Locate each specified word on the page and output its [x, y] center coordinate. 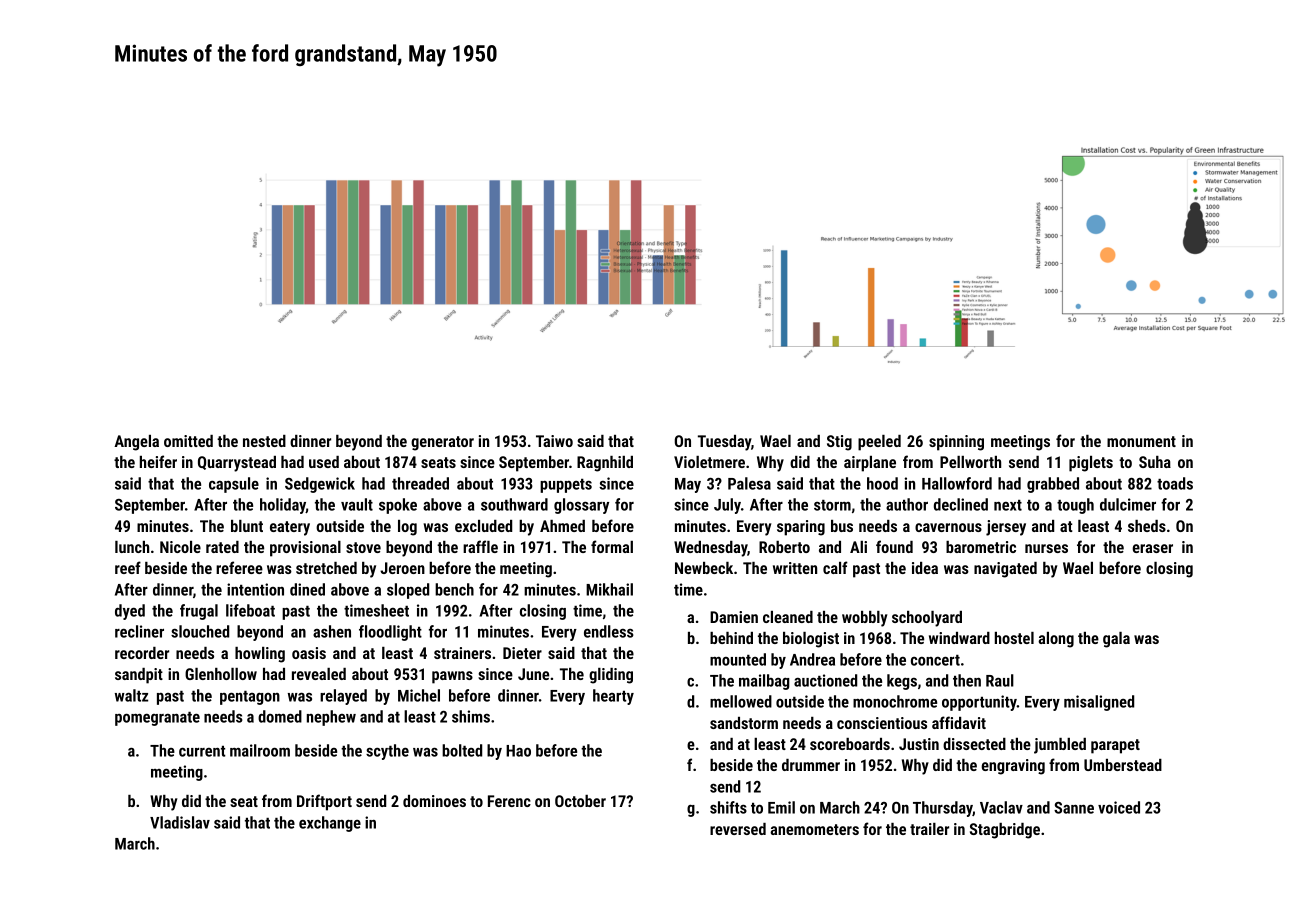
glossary [581, 506]
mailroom [260, 750]
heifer [158, 461]
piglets [1091, 464]
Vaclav [1001, 807]
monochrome [895, 701]
